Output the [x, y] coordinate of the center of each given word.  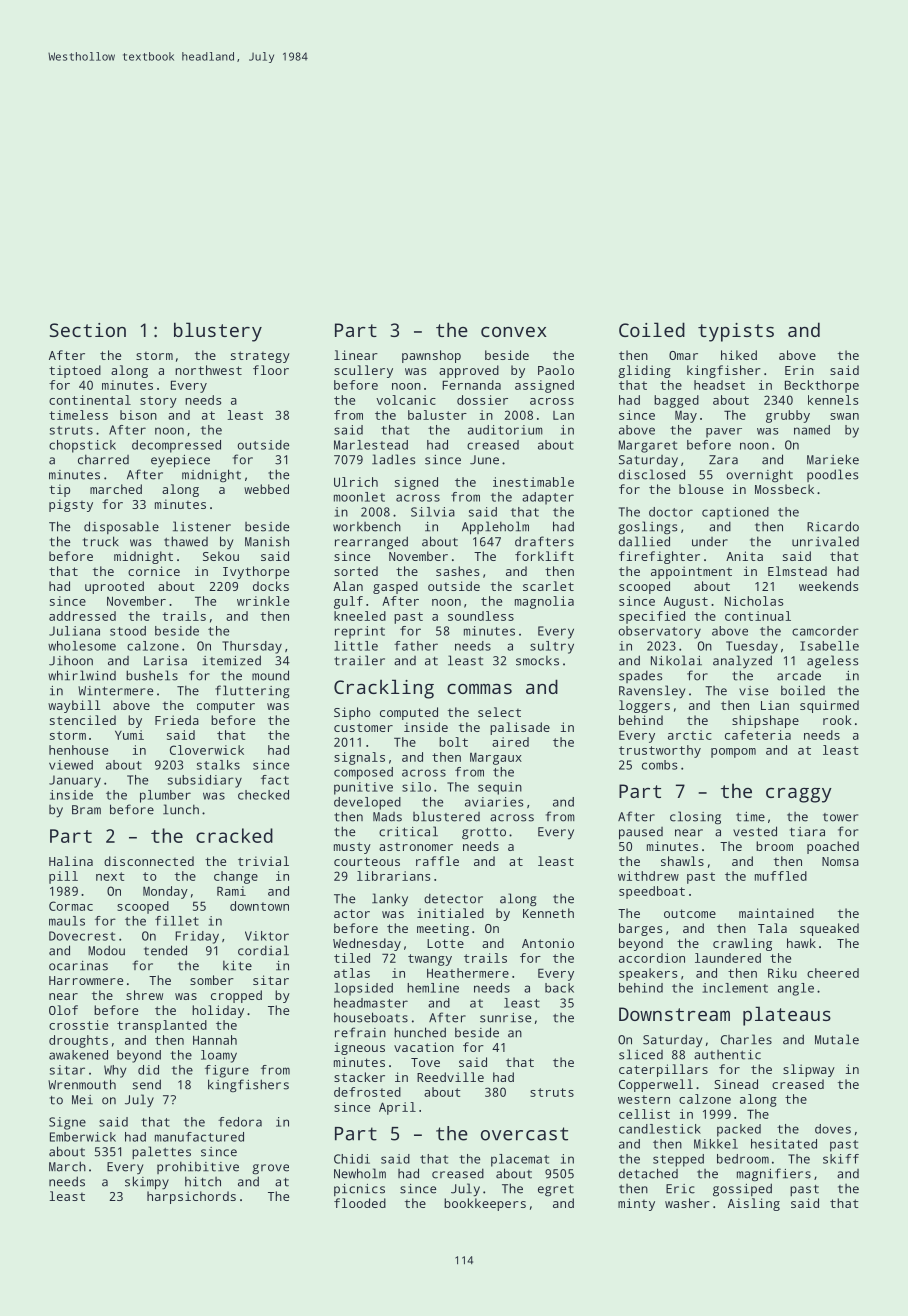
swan [844, 416]
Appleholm [495, 528]
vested [755, 831]
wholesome [82, 646]
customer [363, 727]
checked [263, 795]
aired [510, 742]
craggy [799, 795]
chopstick [82, 446]
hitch [203, 1181]
